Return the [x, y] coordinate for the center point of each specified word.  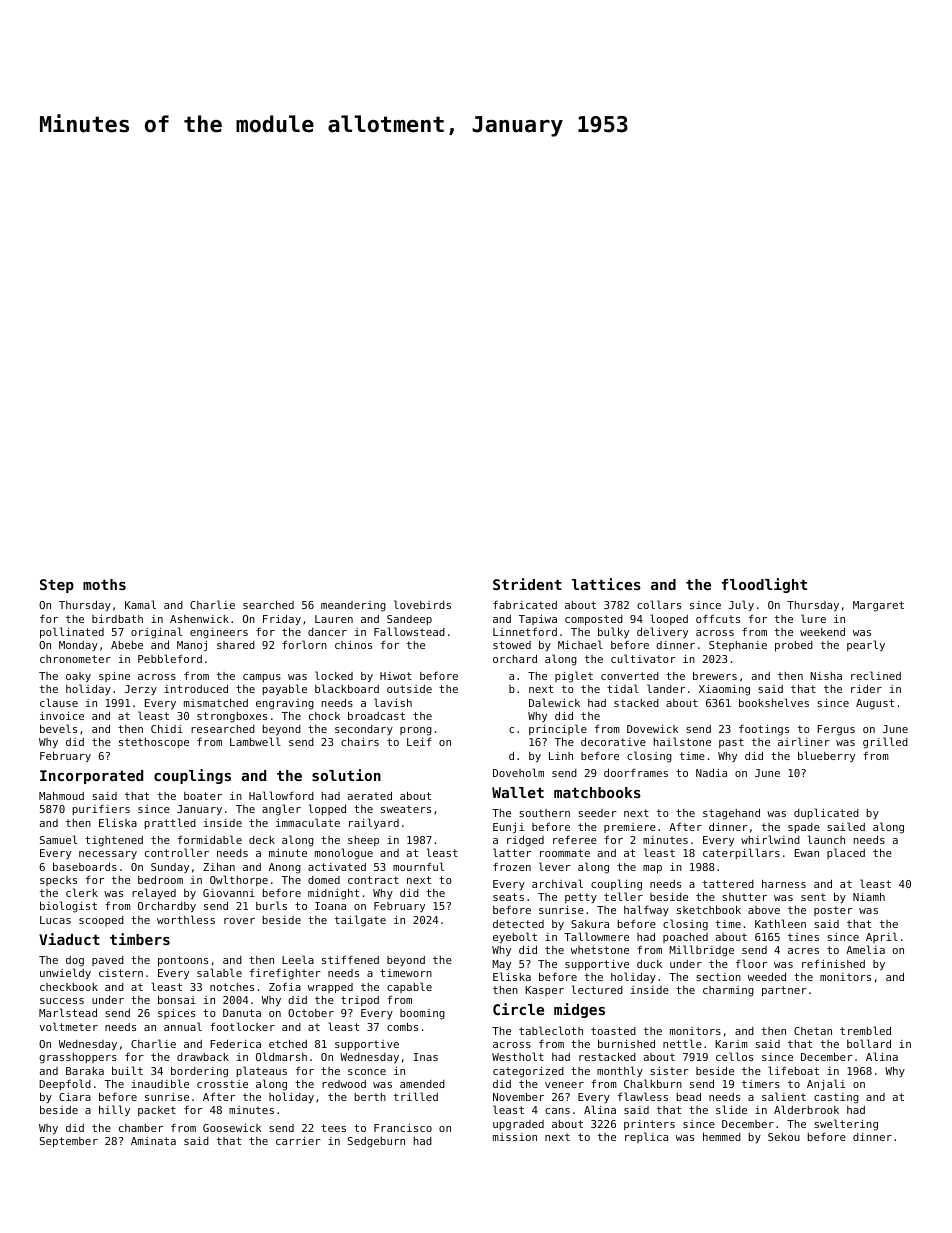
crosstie [222, 1084]
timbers [140, 939]
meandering [353, 606]
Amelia [865, 949]
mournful [418, 866]
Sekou [784, 1137]
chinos [353, 645]
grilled [885, 743]
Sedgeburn [376, 1142]
